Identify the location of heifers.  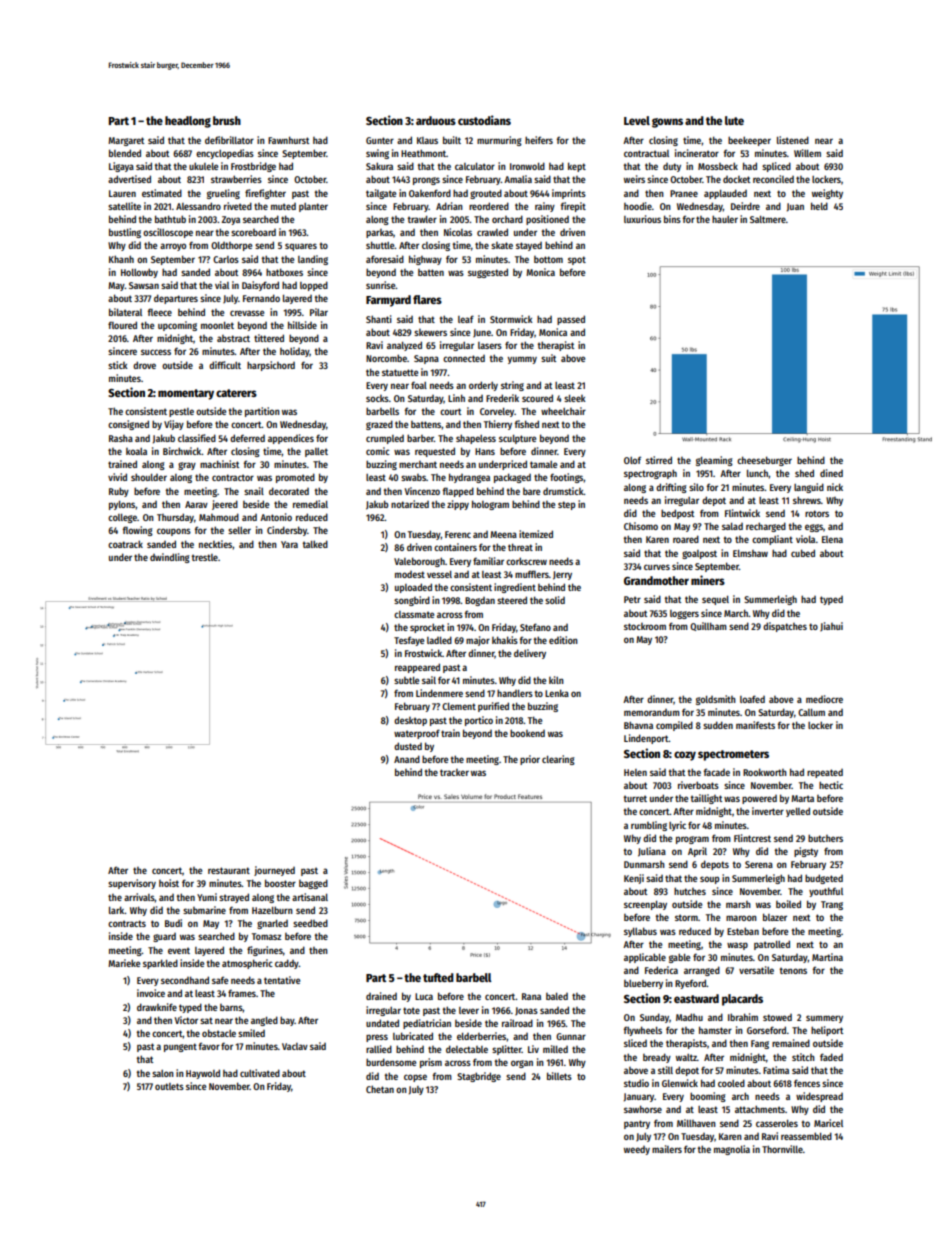
(539, 140).
